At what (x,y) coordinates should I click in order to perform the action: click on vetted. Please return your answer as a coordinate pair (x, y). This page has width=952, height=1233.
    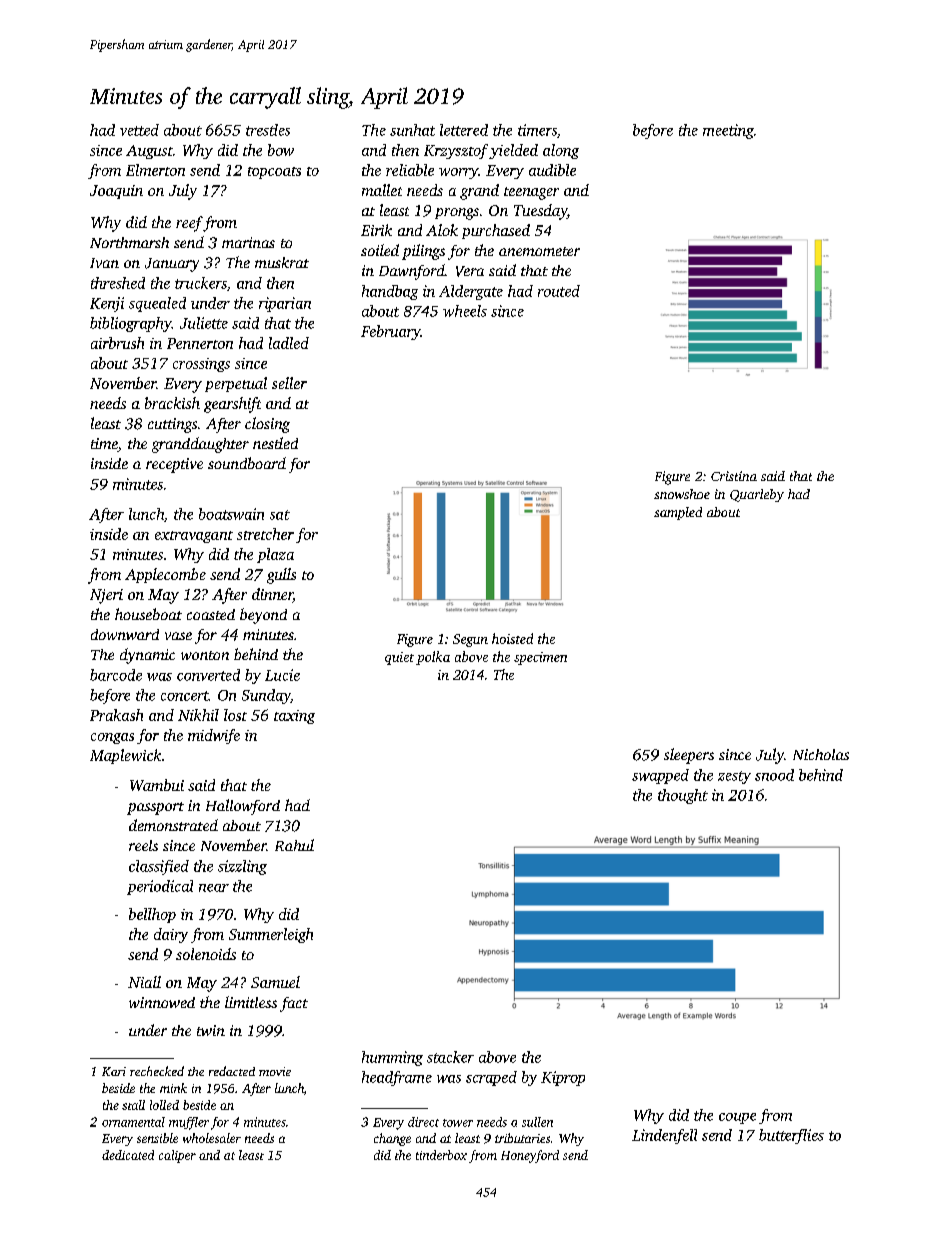
    Looking at the image, I should click on (139, 130).
